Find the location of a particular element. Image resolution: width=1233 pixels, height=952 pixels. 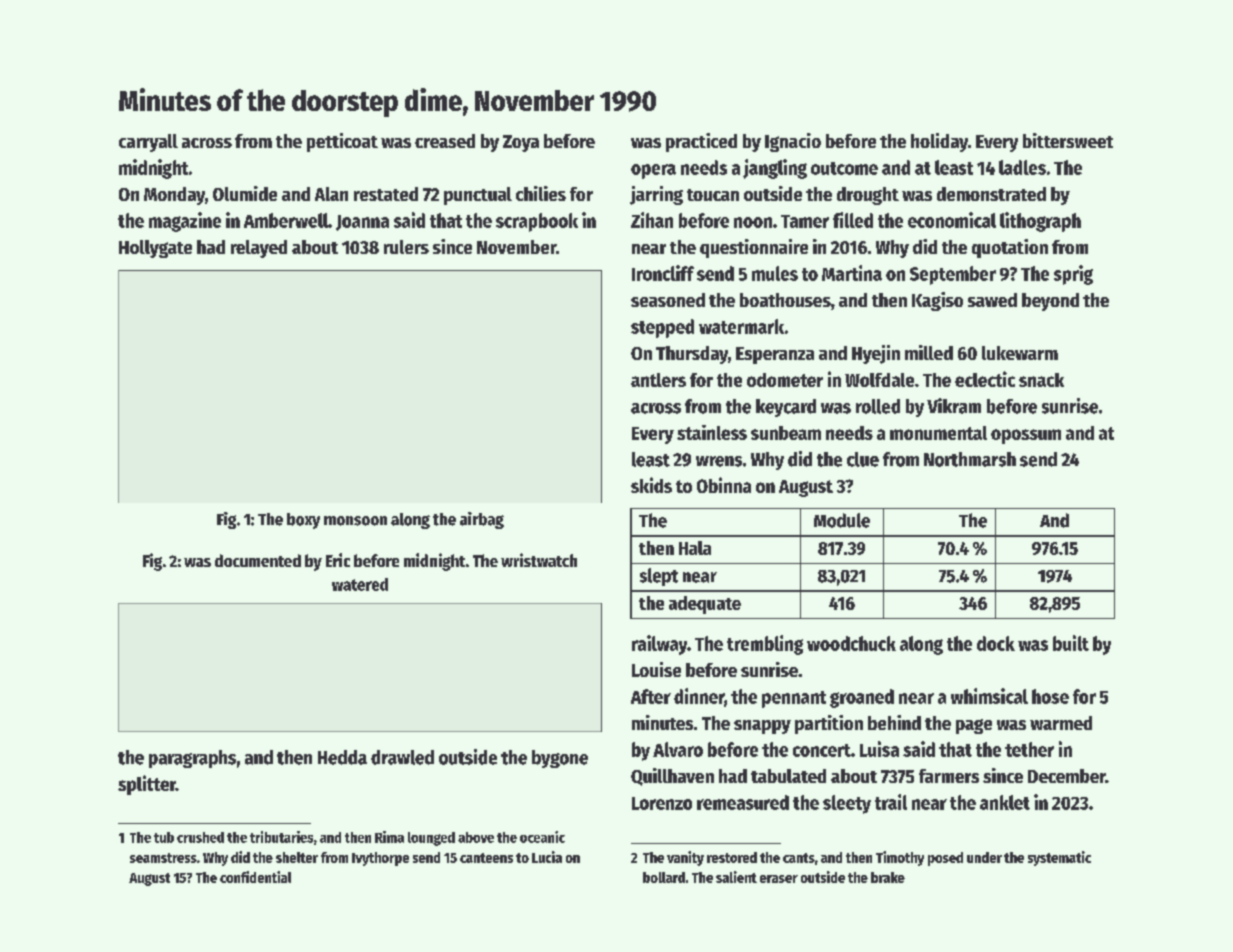

Eric is located at coordinates (338, 560).
